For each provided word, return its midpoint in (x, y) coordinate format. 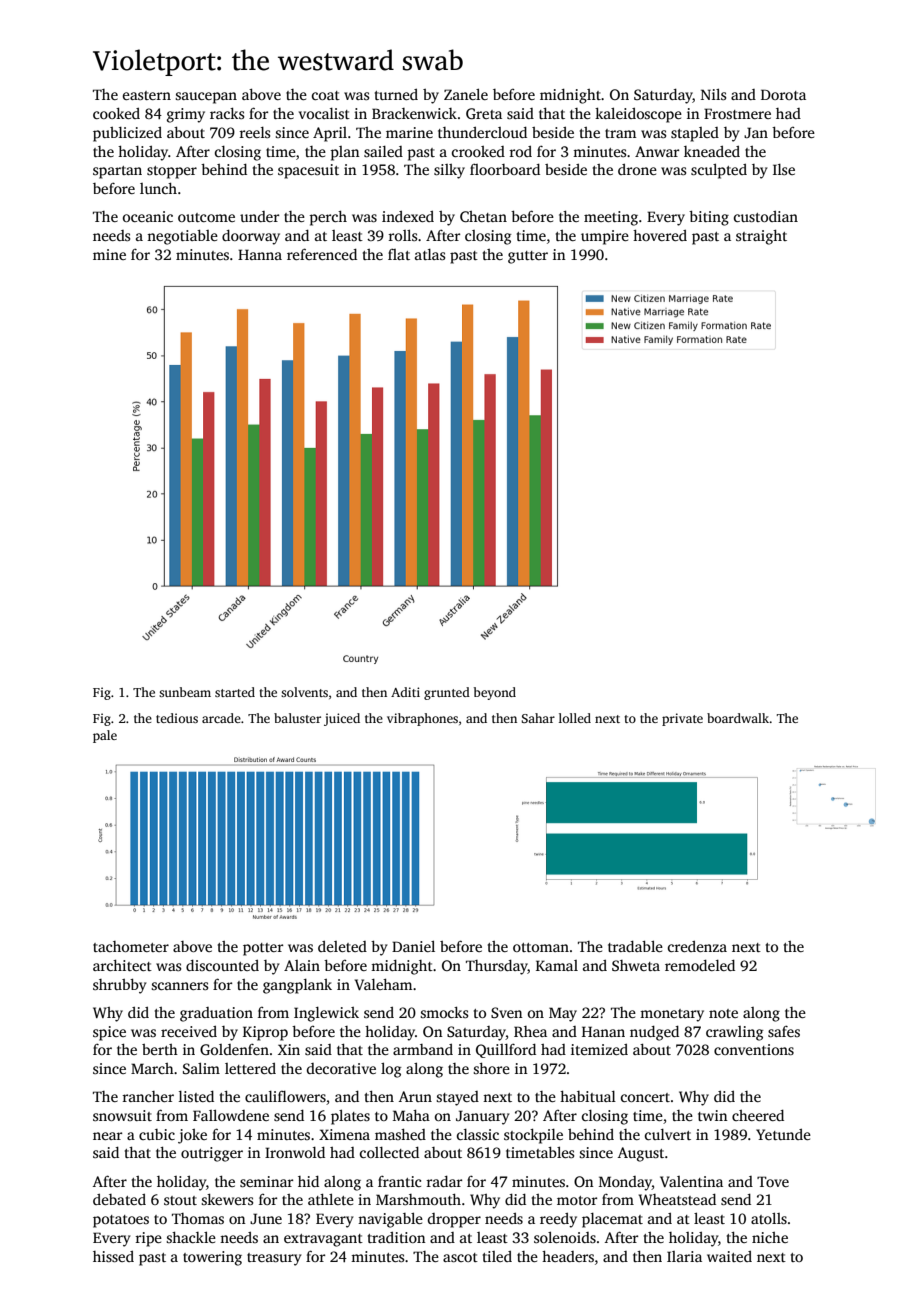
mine (109, 254)
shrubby (119, 986)
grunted (447, 693)
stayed (457, 1098)
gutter (528, 257)
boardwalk (738, 718)
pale (105, 736)
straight (761, 237)
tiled (497, 1256)
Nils (713, 94)
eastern (147, 95)
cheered (758, 1115)
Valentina (691, 1181)
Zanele (466, 94)
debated (119, 1199)
